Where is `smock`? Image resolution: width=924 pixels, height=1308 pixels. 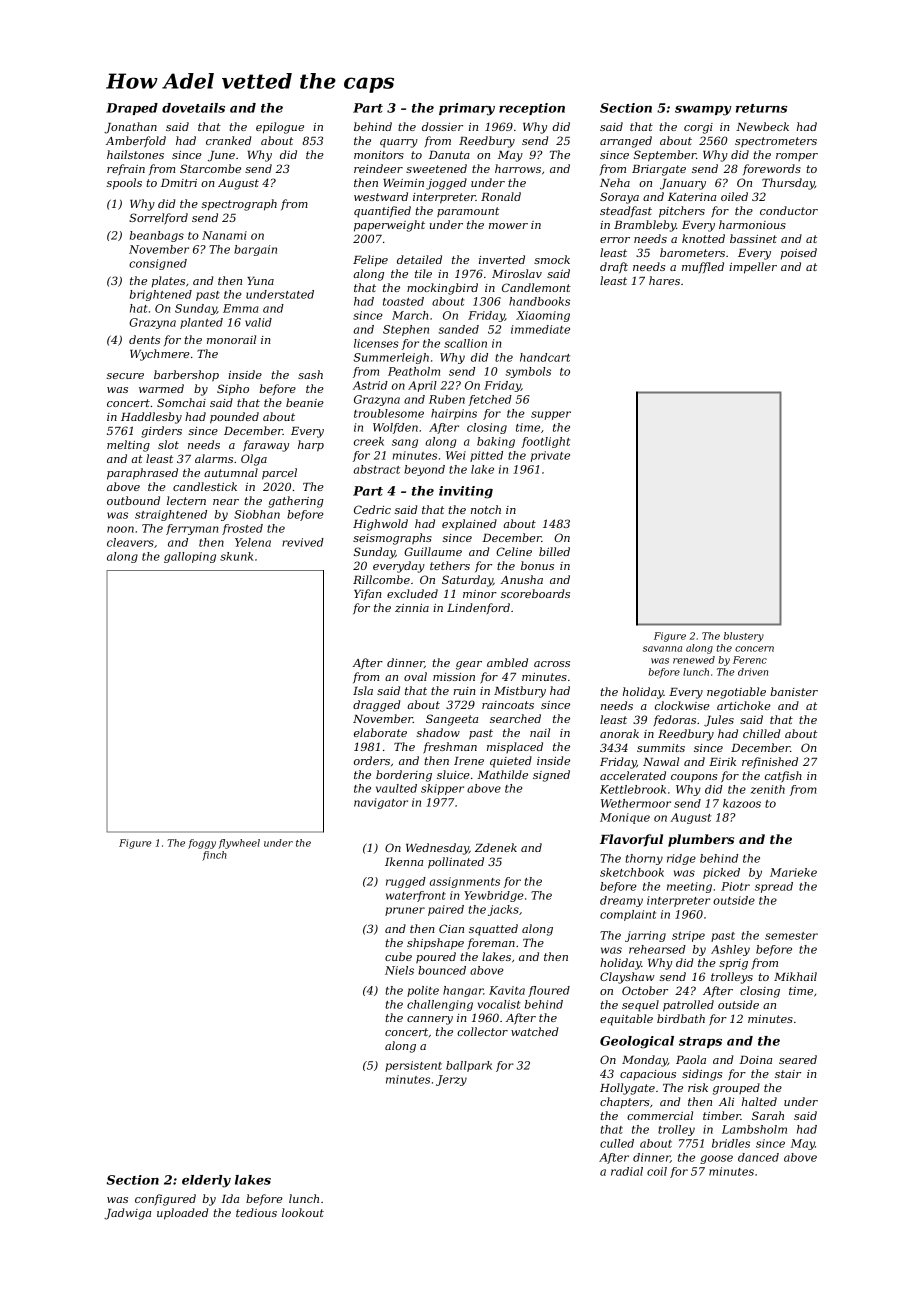
smock is located at coordinates (552, 259).
